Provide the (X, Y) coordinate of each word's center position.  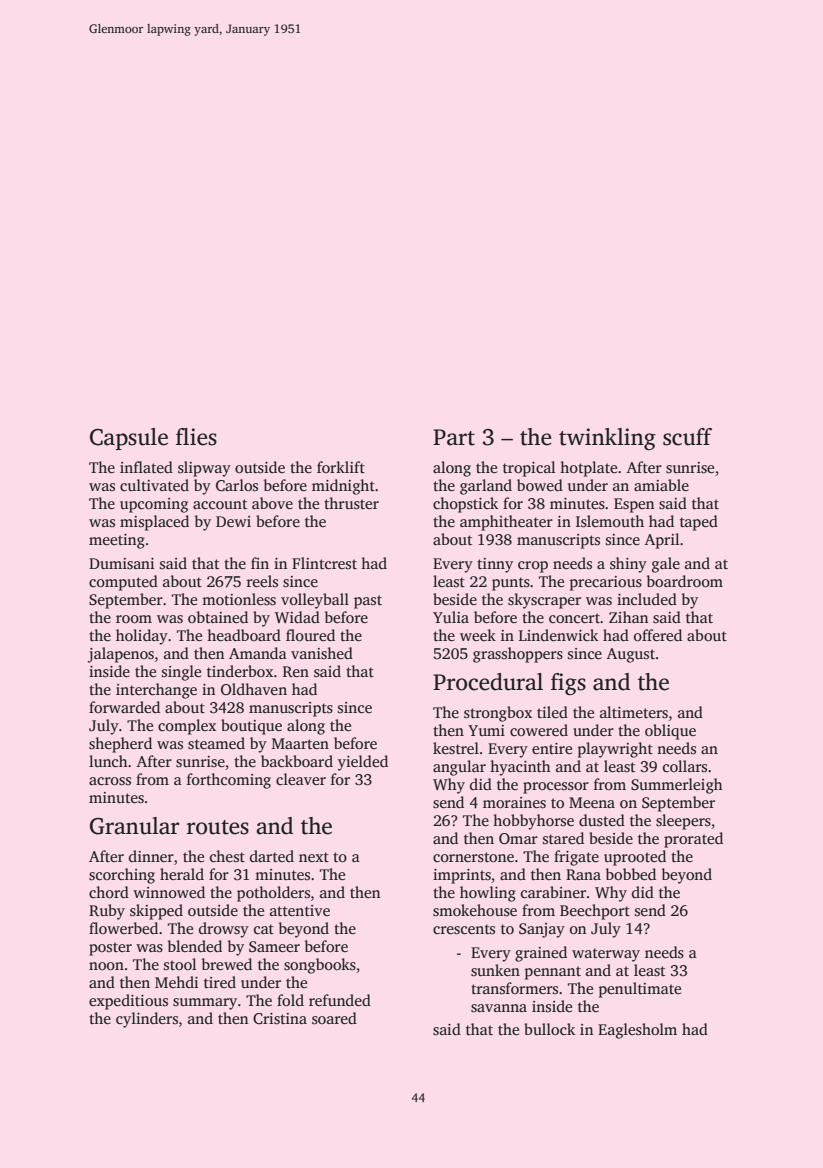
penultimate (640, 990)
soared (334, 1018)
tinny (495, 565)
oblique (670, 732)
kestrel (456, 748)
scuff (687, 437)
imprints (462, 876)
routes (218, 827)
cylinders (147, 1020)
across (110, 781)
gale (666, 565)
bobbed (631, 874)
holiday (142, 637)
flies (196, 437)
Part (454, 437)
